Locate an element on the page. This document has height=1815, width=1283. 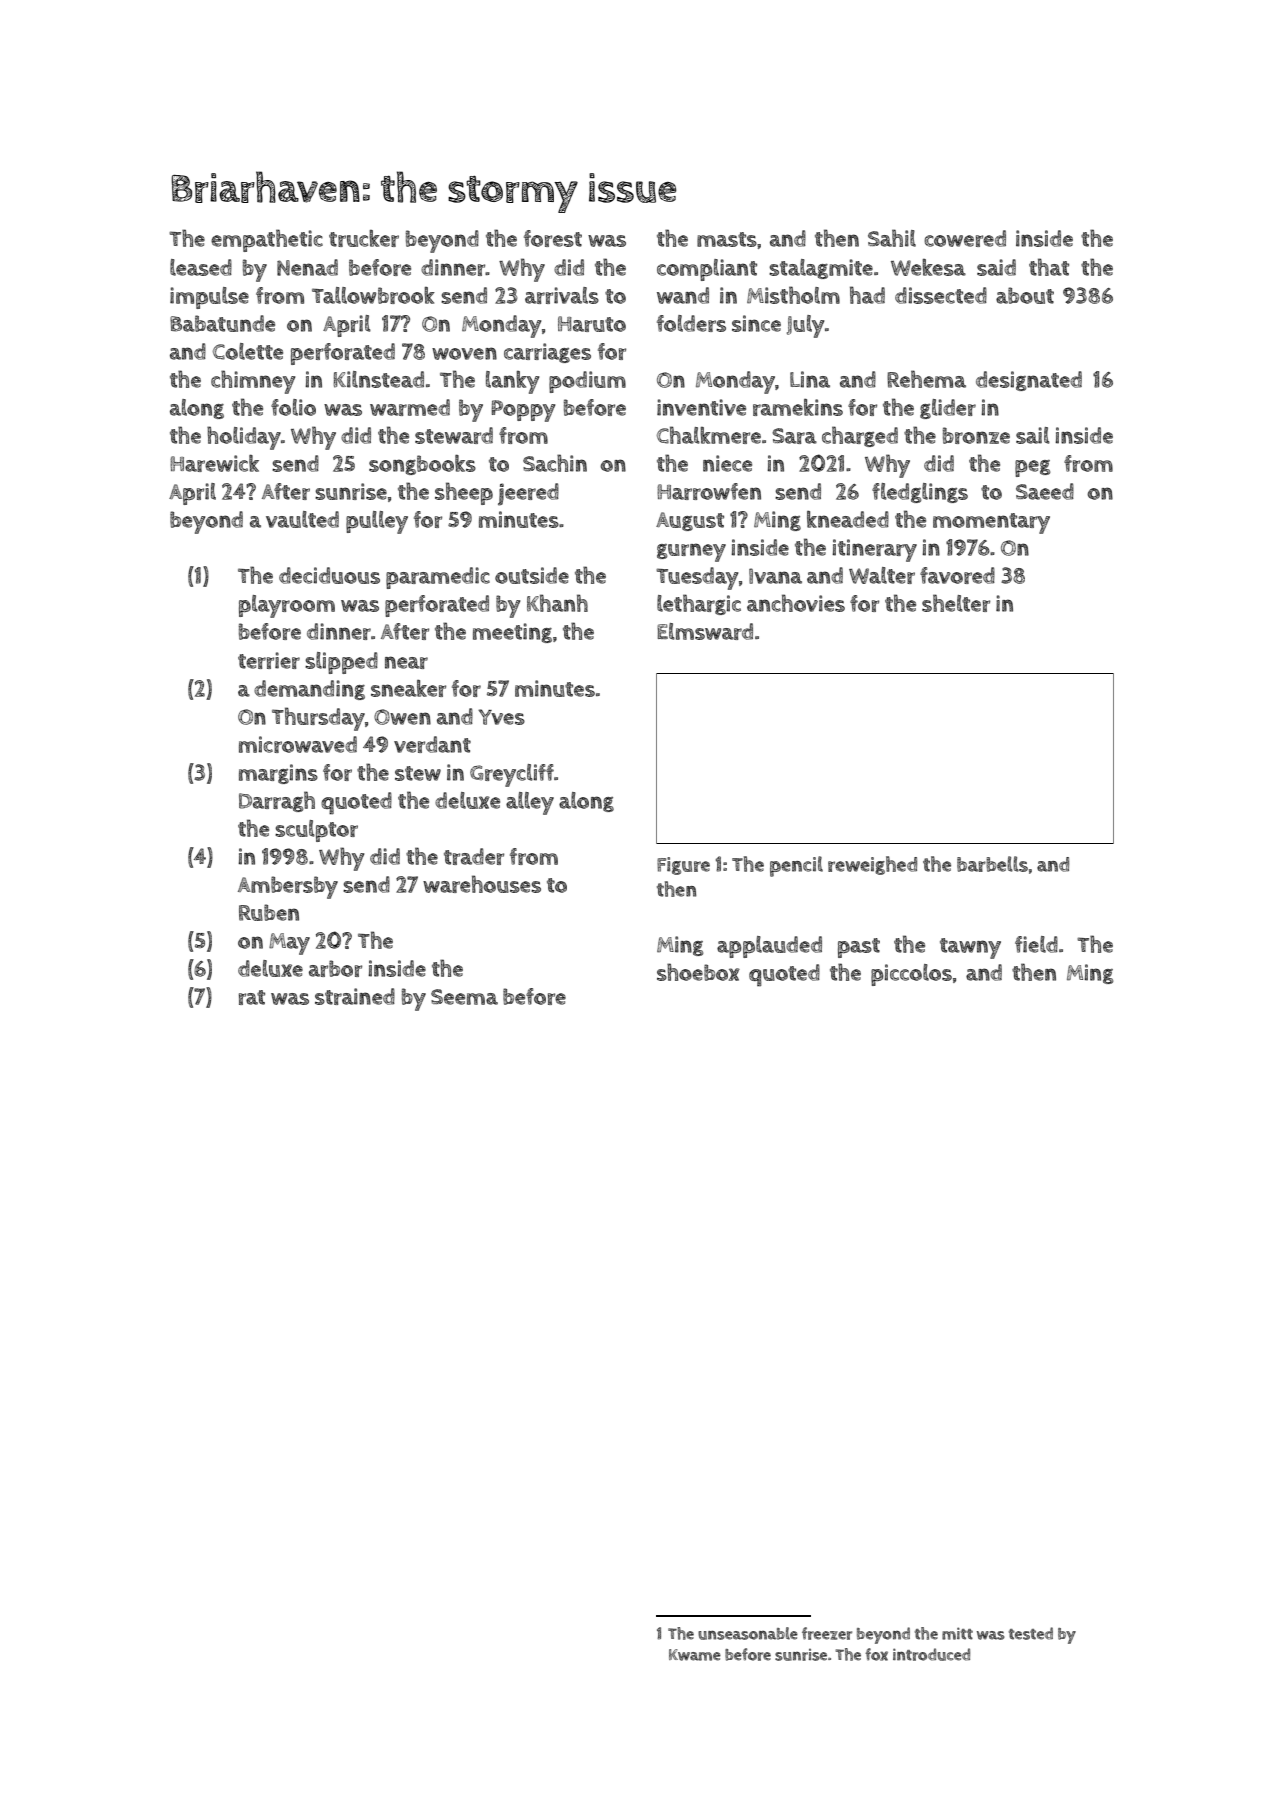
freezer is located at coordinates (827, 1633).
